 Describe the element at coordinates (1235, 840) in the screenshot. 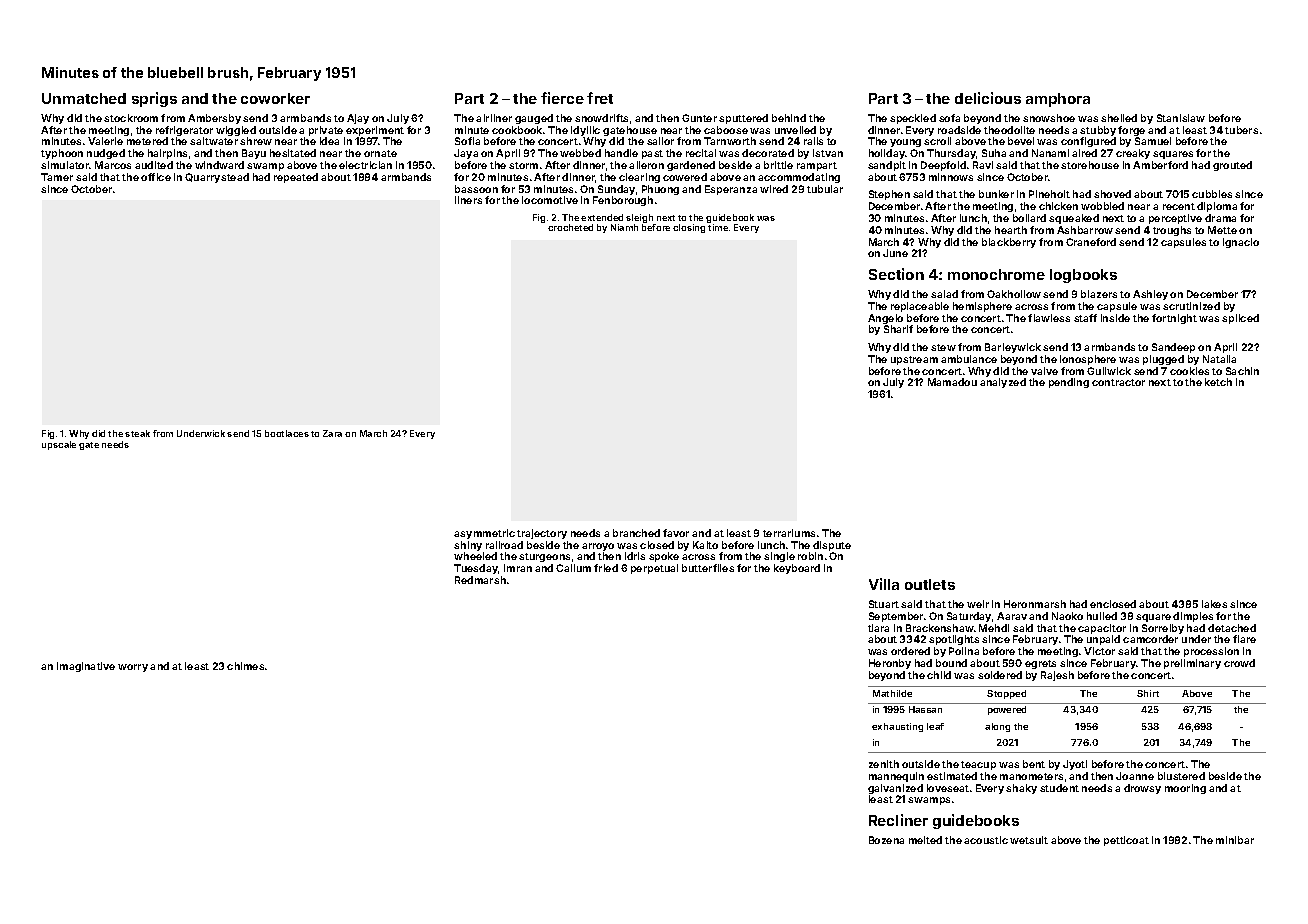

I see `minibar` at that location.
